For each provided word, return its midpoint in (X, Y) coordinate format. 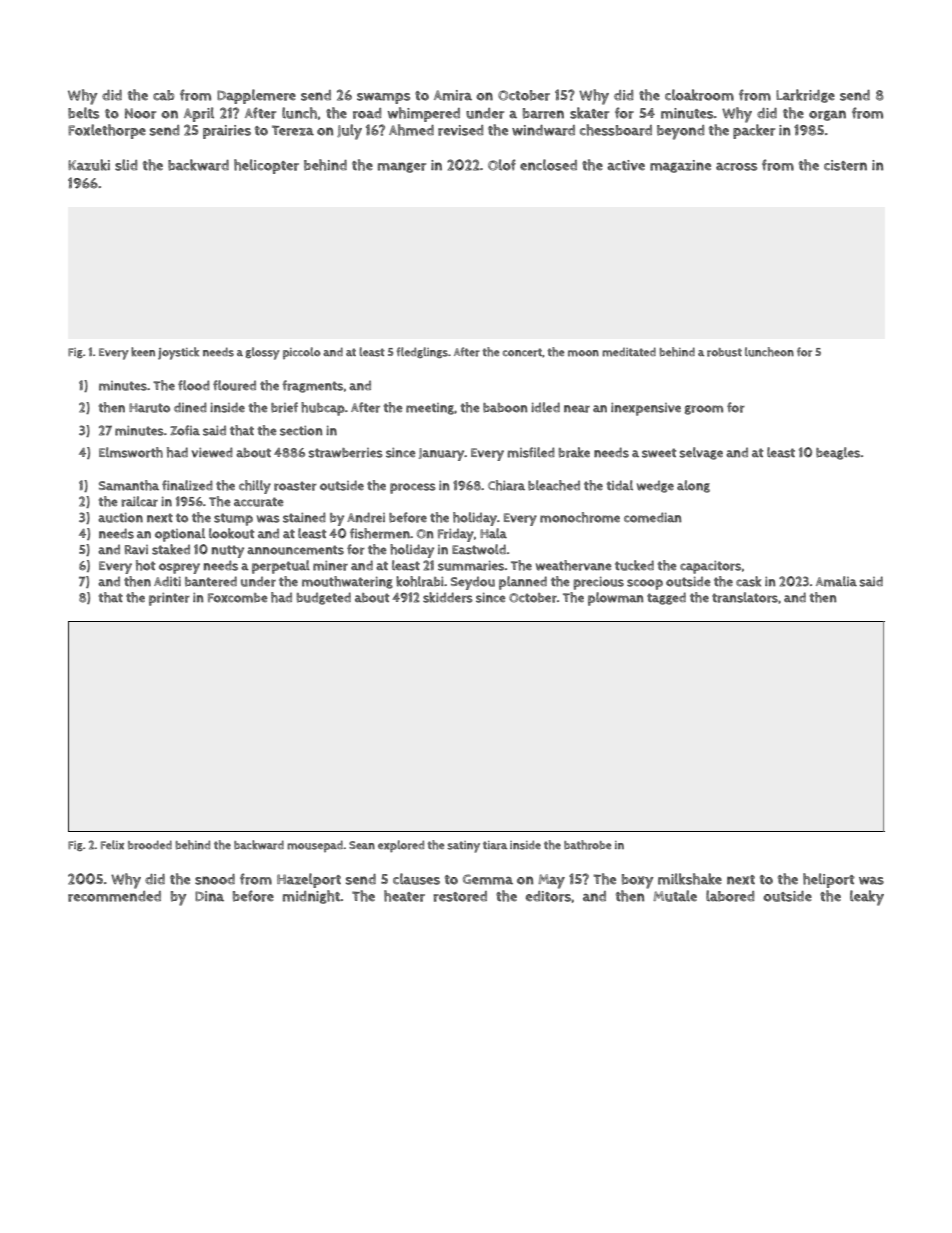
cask (748, 581)
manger (402, 167)
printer (169, 599)
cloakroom (699, 95)
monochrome (580, 517)
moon (583, 353)
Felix (112, 845)
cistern (845, 165)
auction (120, 517)
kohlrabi (420, 581)
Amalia (836, 581)
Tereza (293, 130)
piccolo (302, 353)
